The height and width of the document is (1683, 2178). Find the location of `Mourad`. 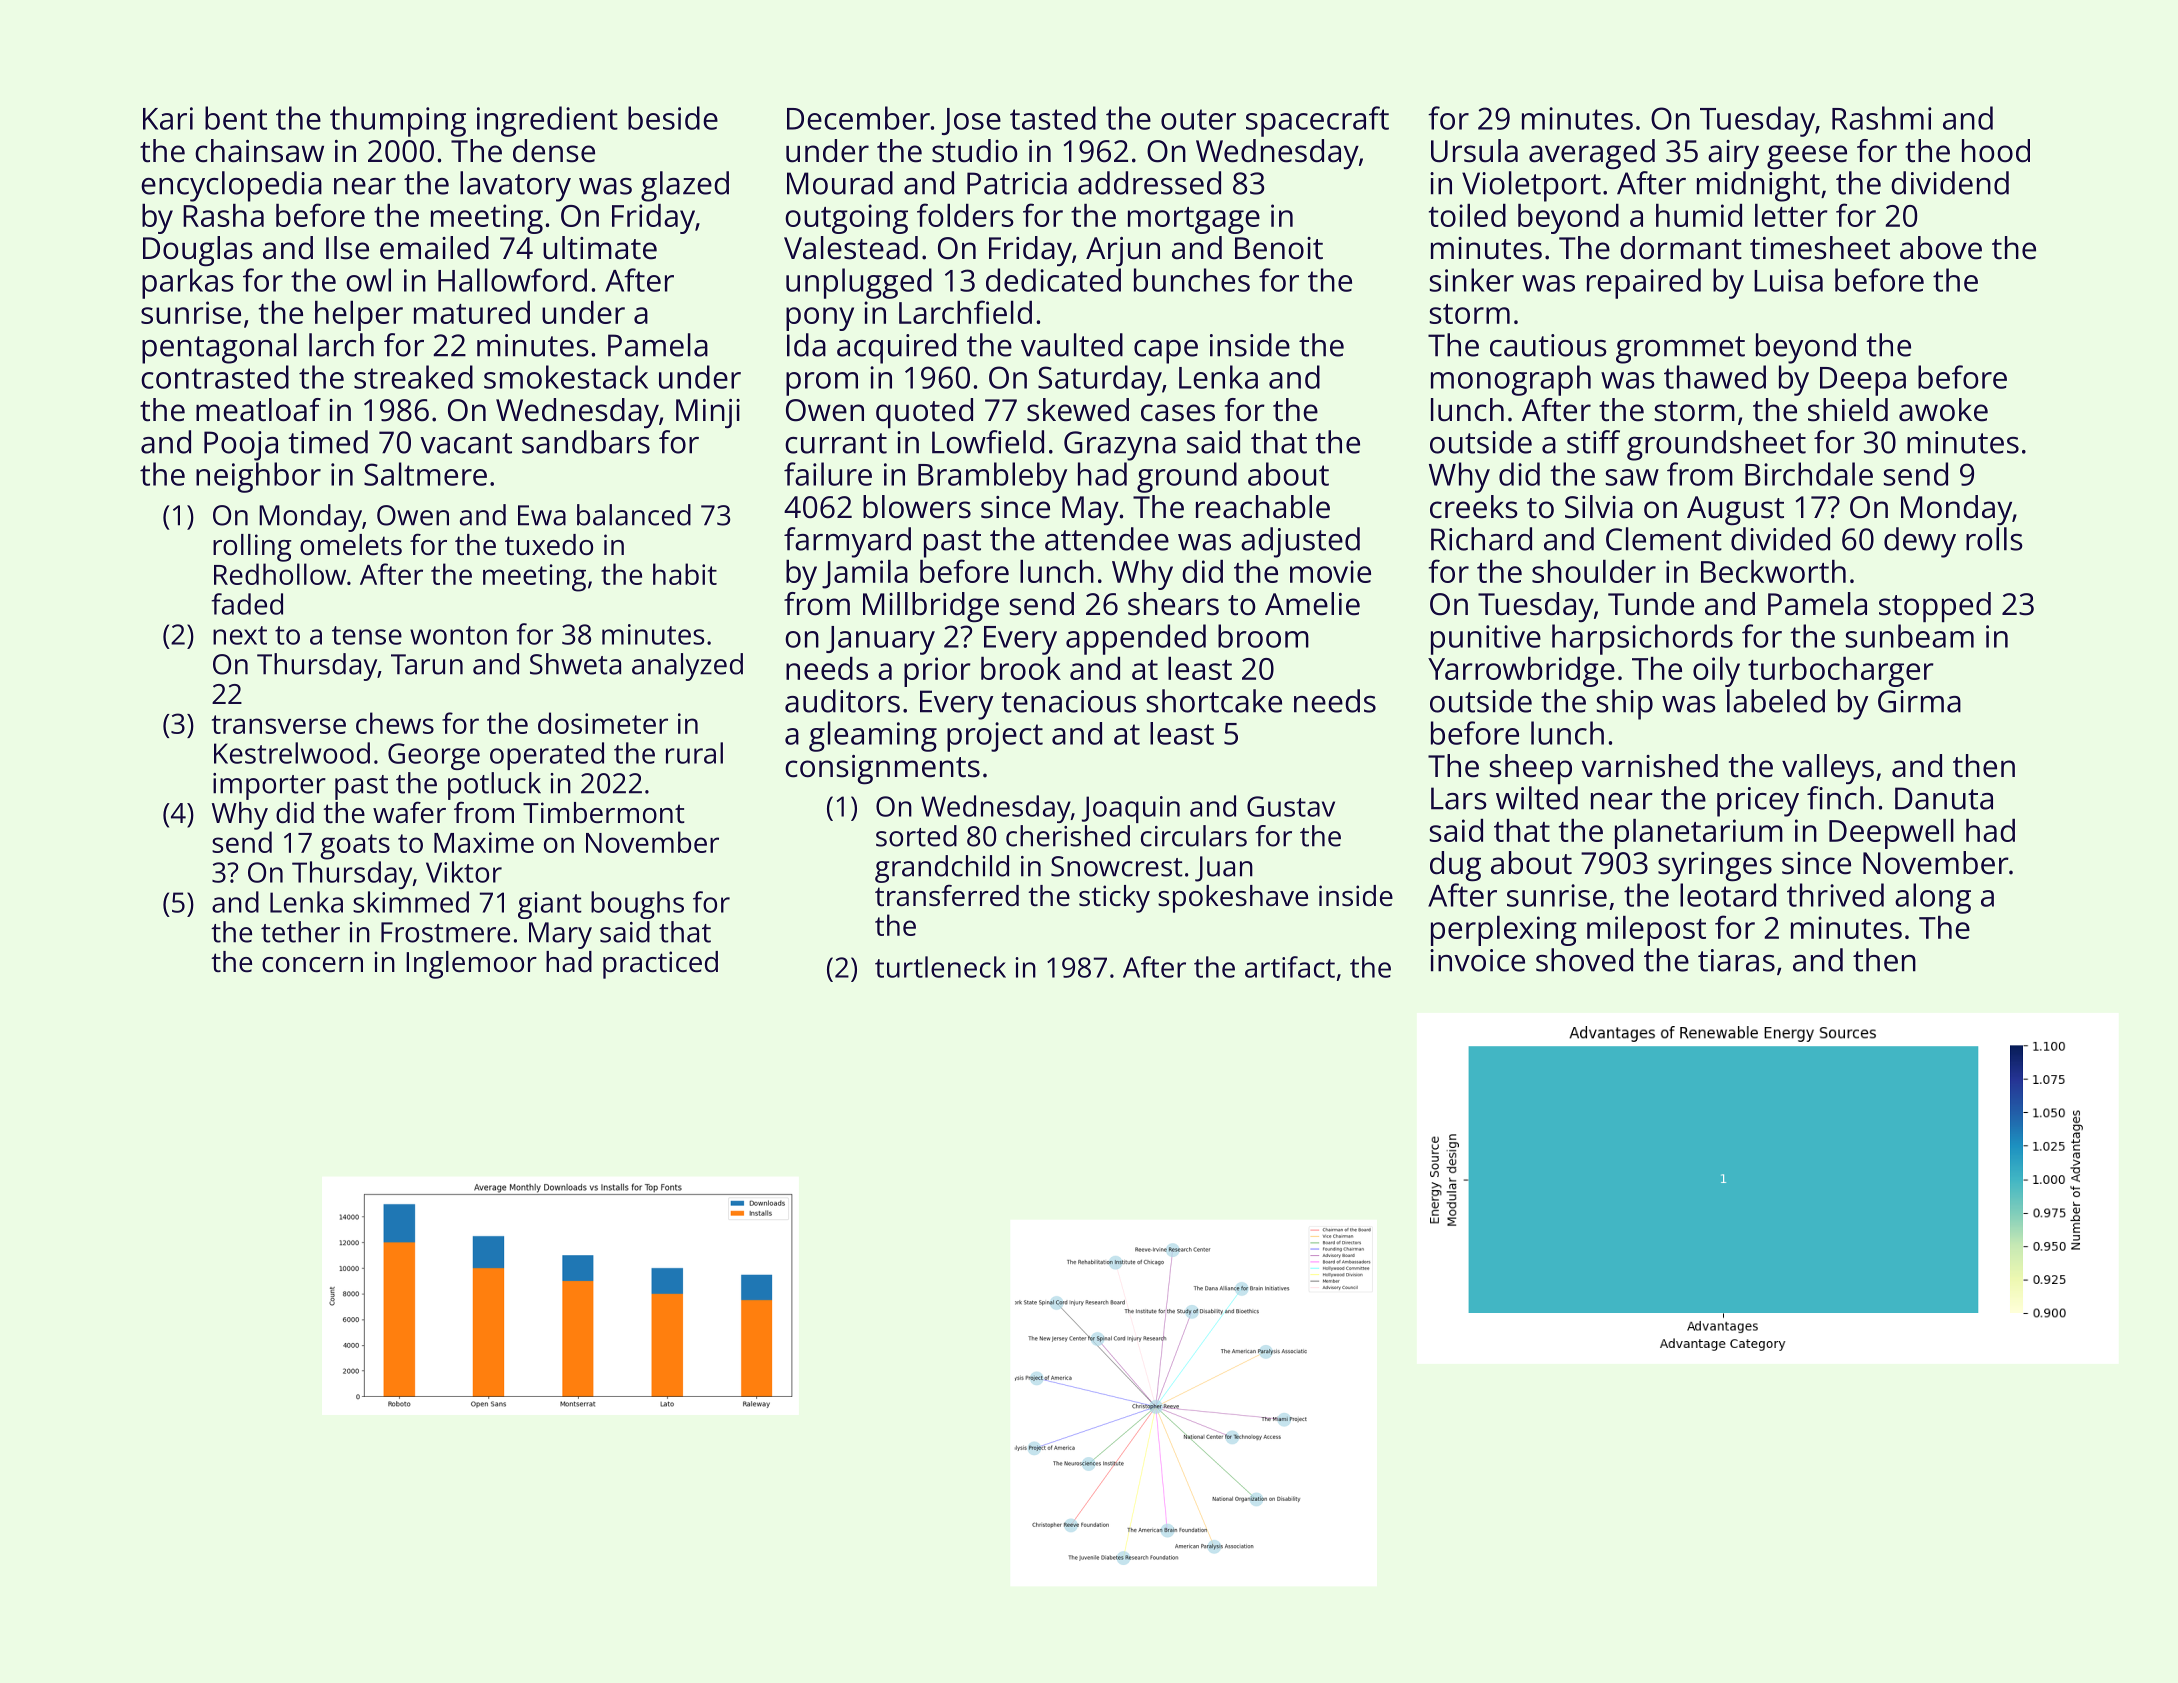

Mourad is located at coordinates (840, 183).
